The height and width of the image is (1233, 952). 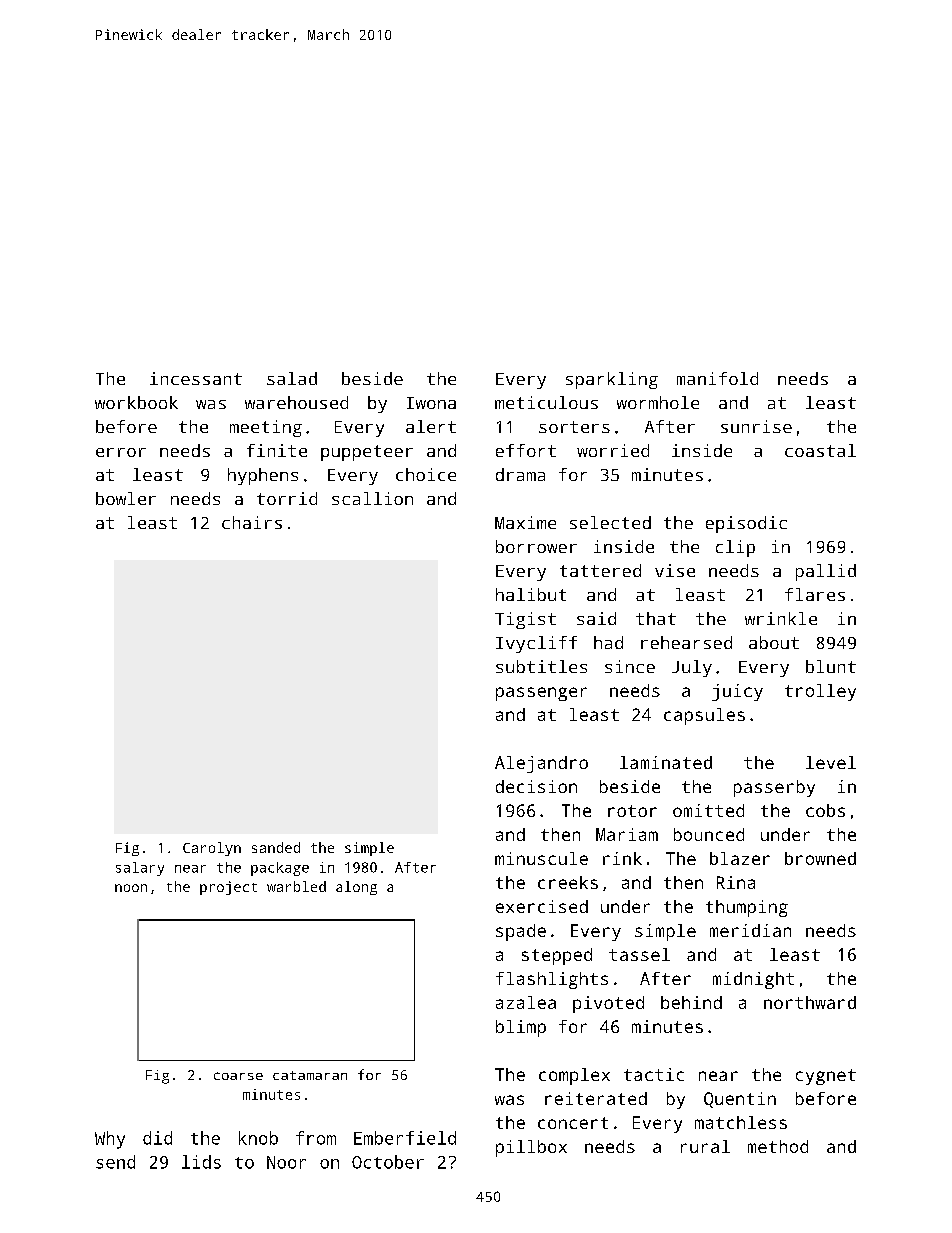 I want to click on Carolyn, so click(x=212, y=849).
